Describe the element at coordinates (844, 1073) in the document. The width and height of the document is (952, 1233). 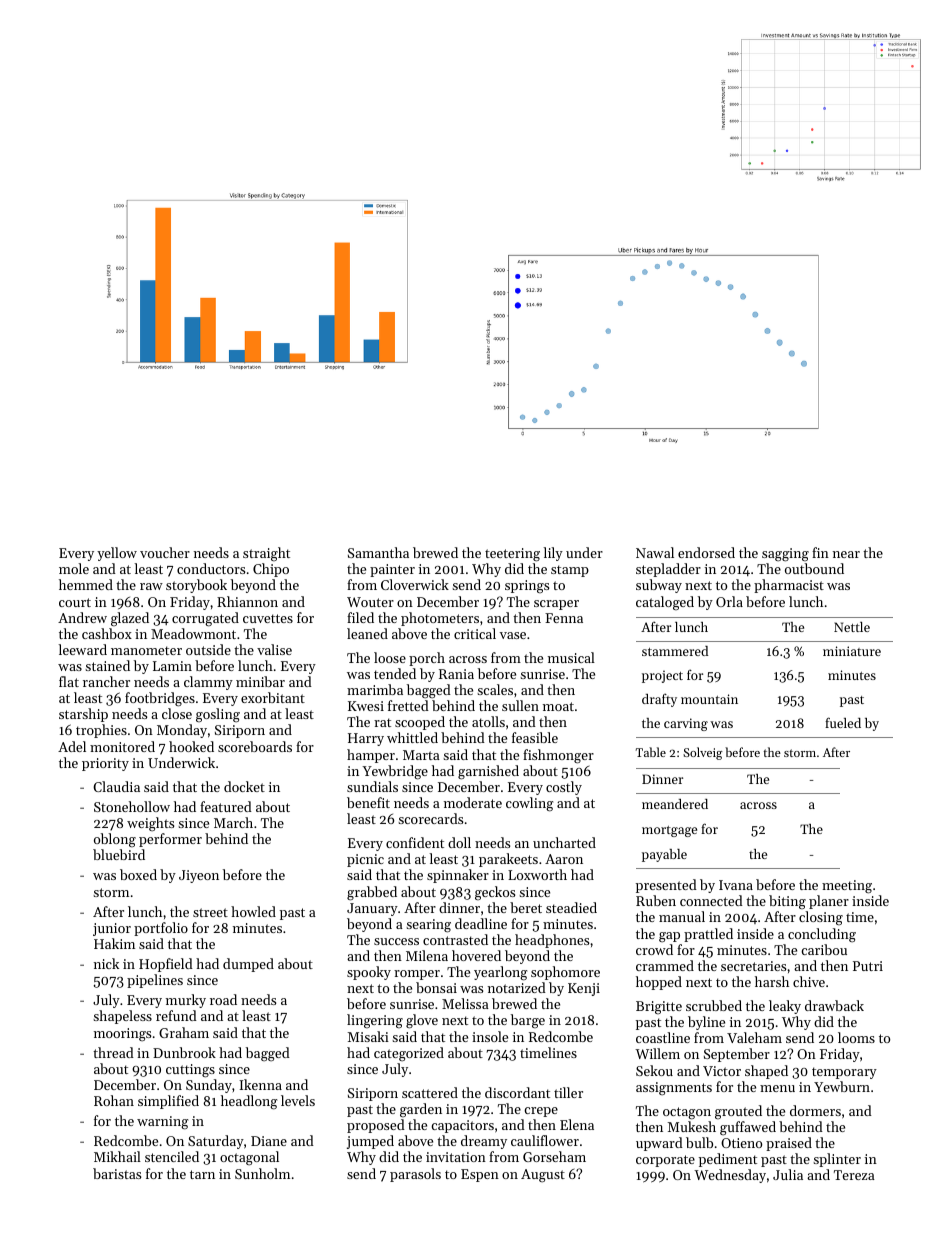
I see `temporary` at that location.
